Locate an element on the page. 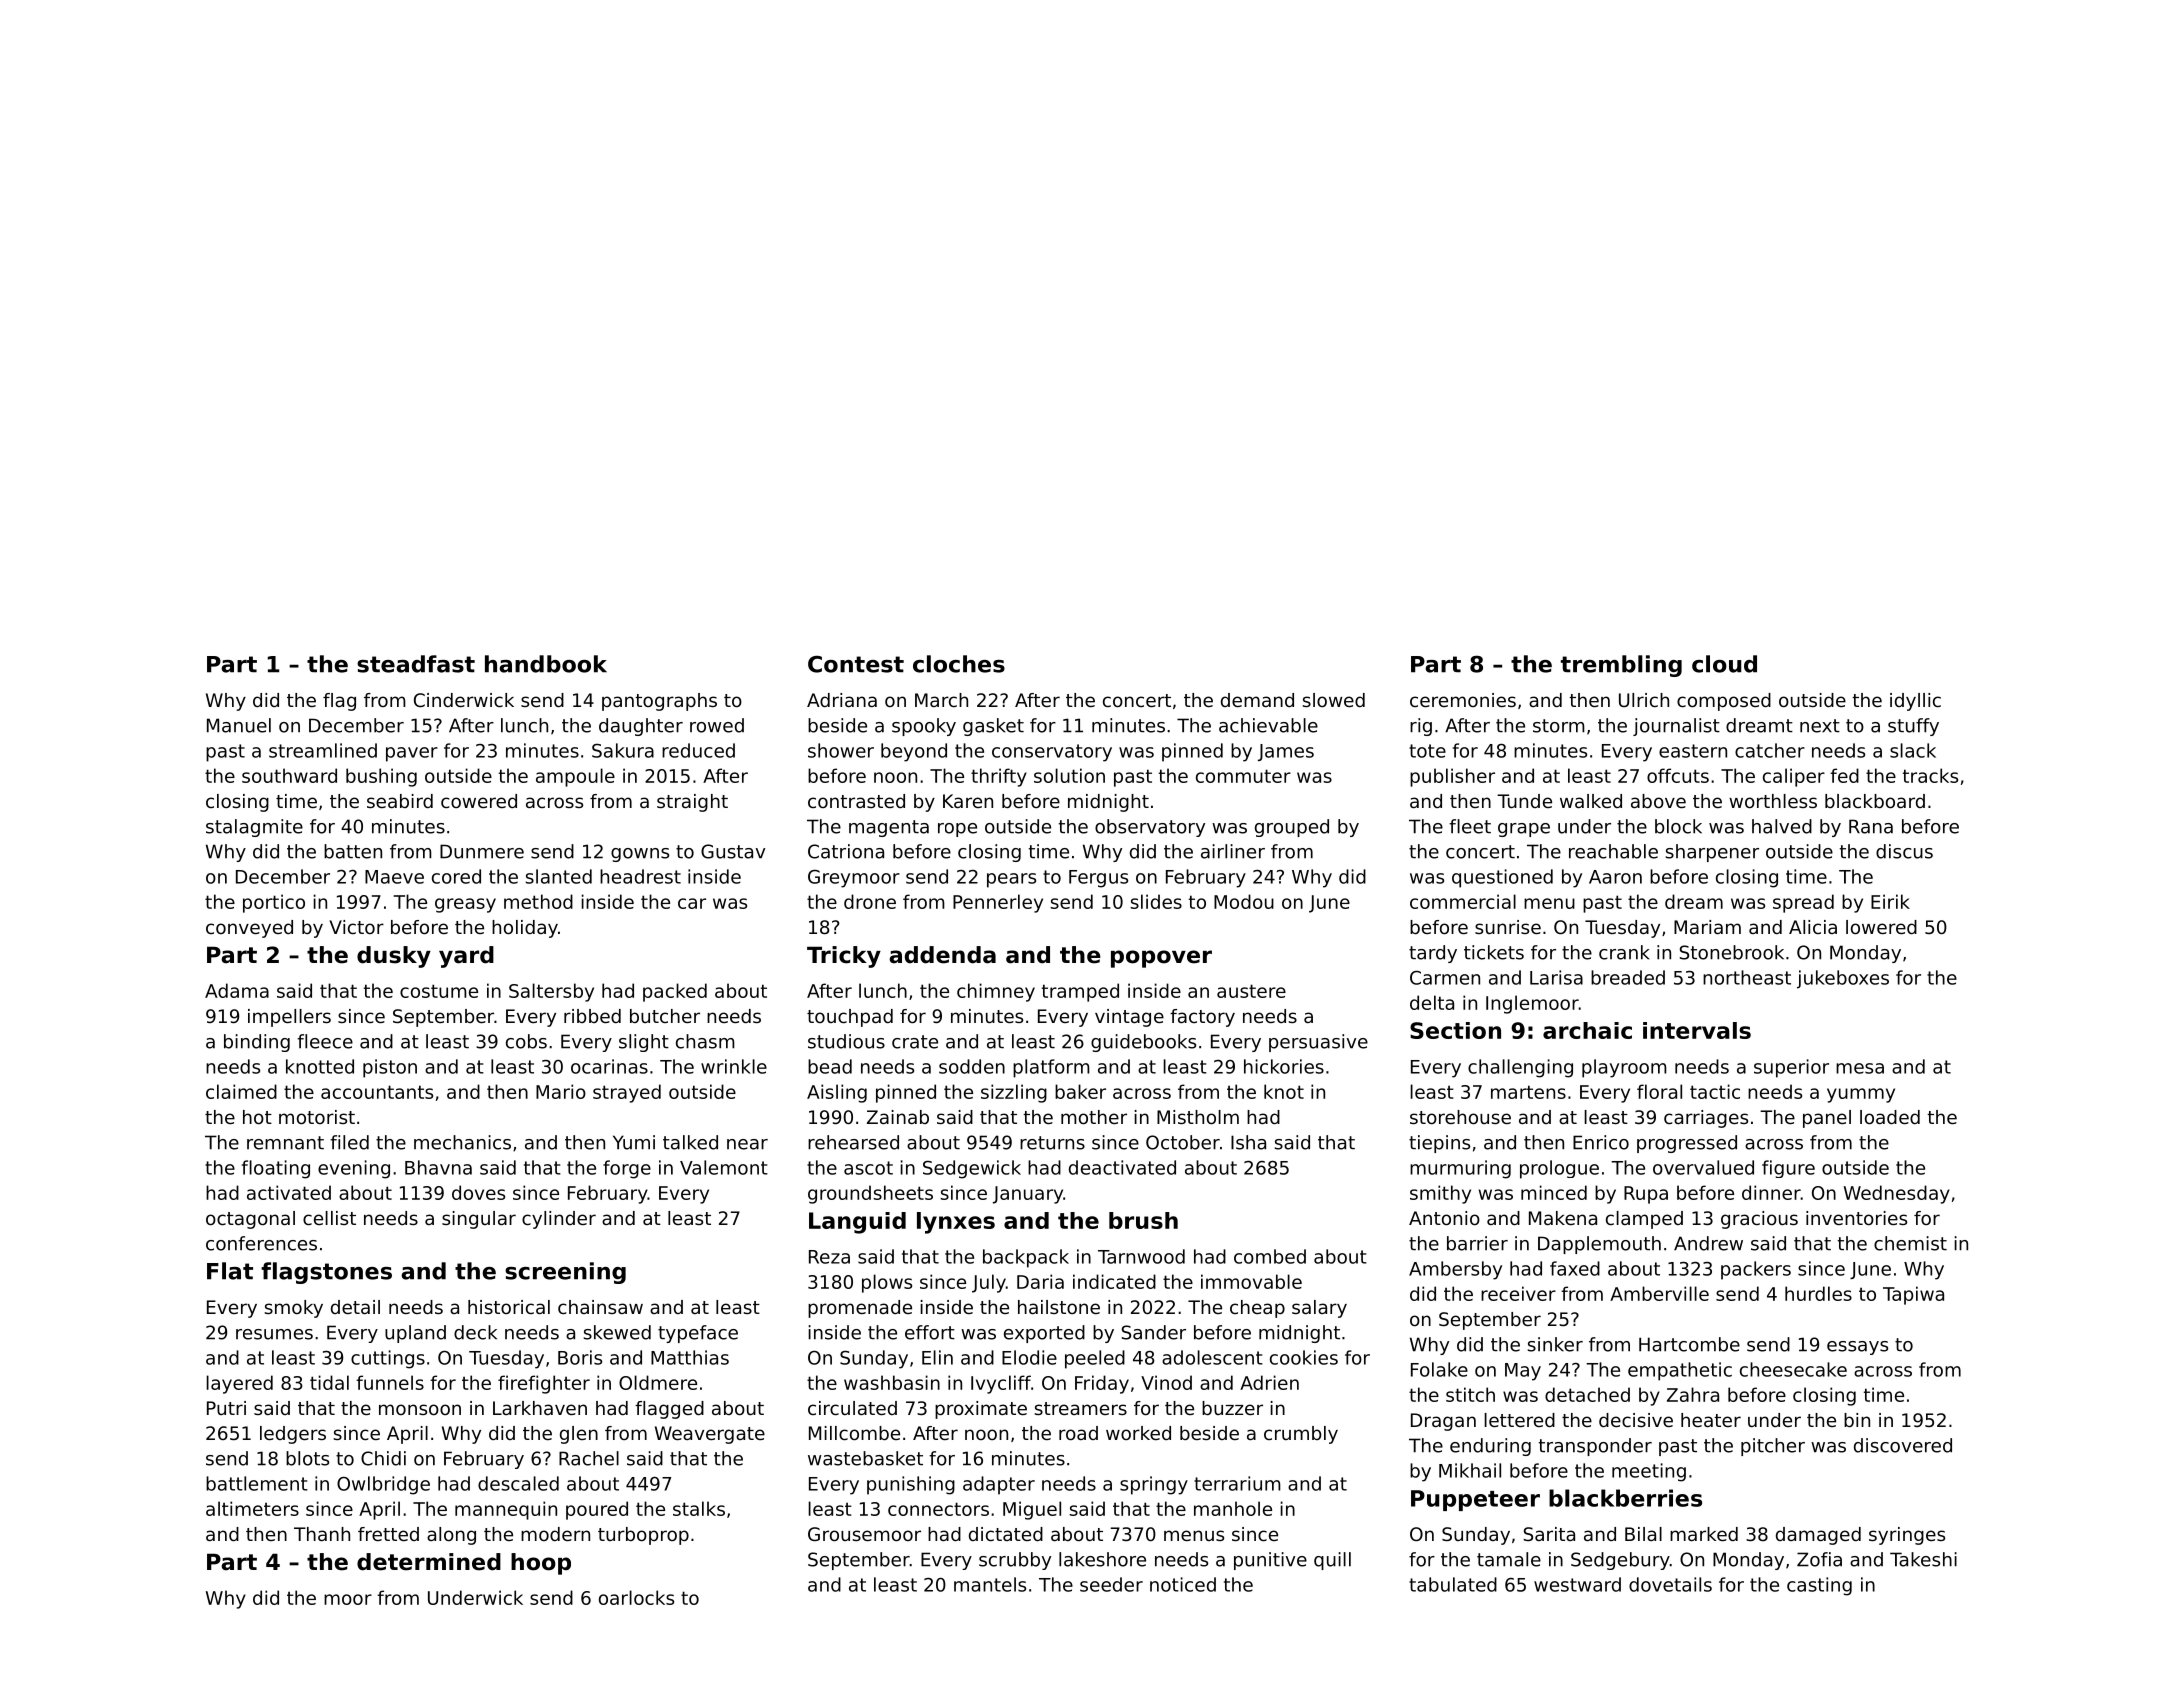  hot is located at coordinates (257, 1117).
